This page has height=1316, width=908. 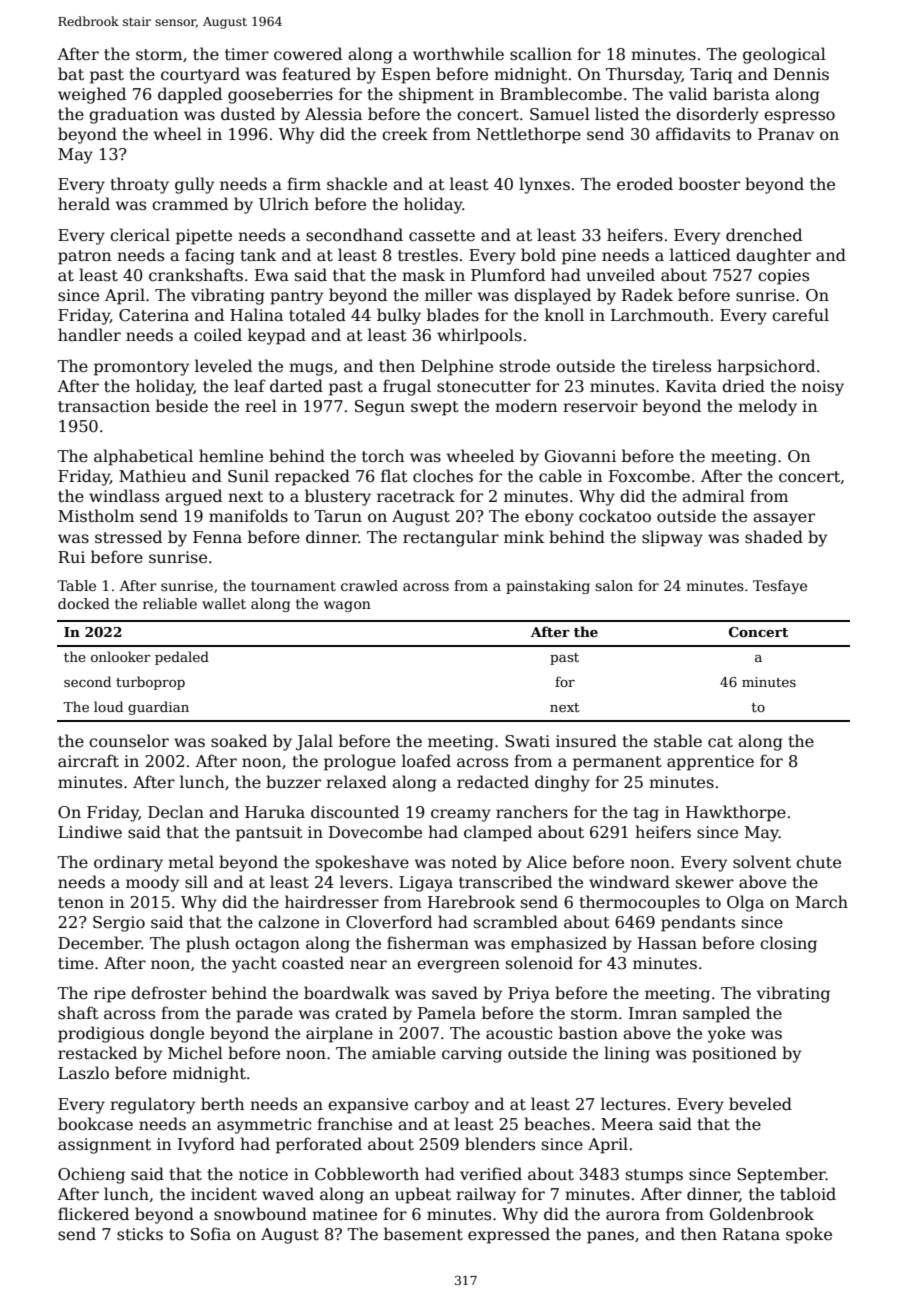 What do you see at coordinates (527, 741) in the page?
I see `Swati` at bounding box center [527, 741].
